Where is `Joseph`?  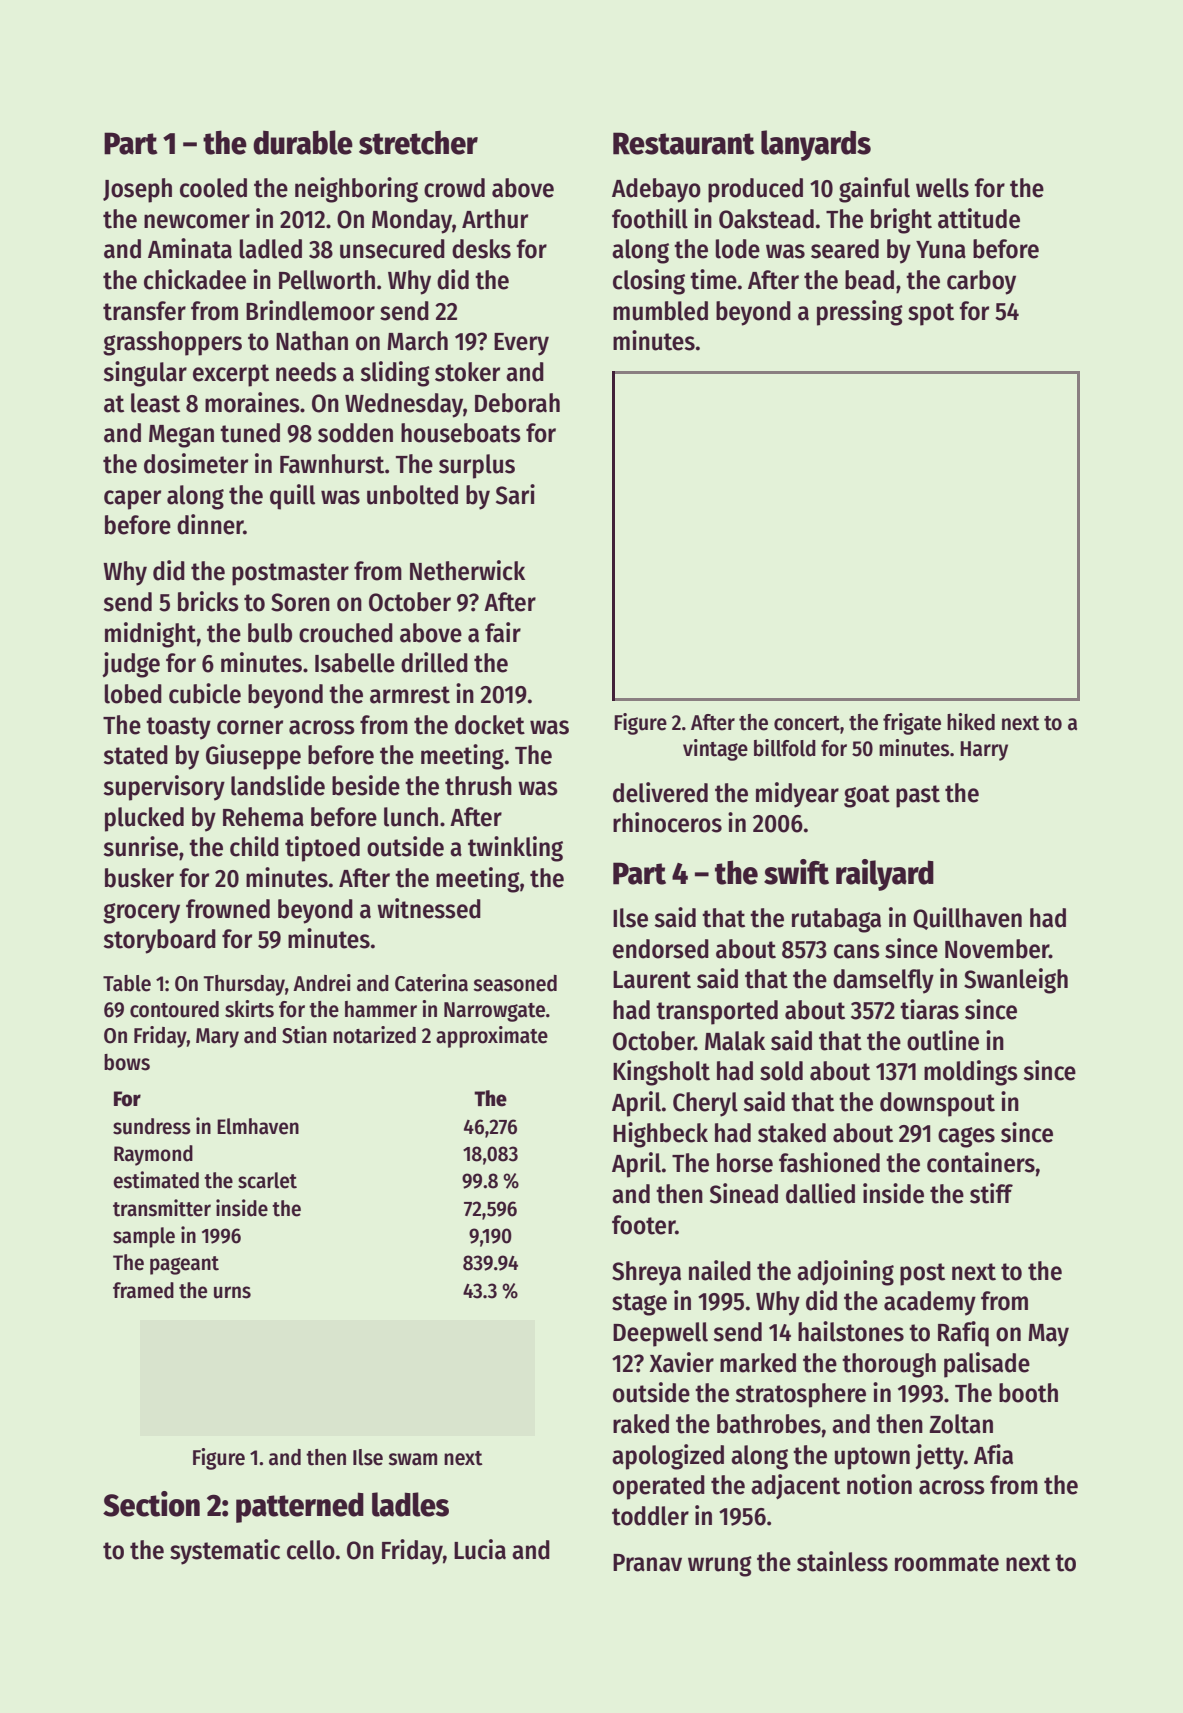
Joseph is located at coordinates (137, 190).
